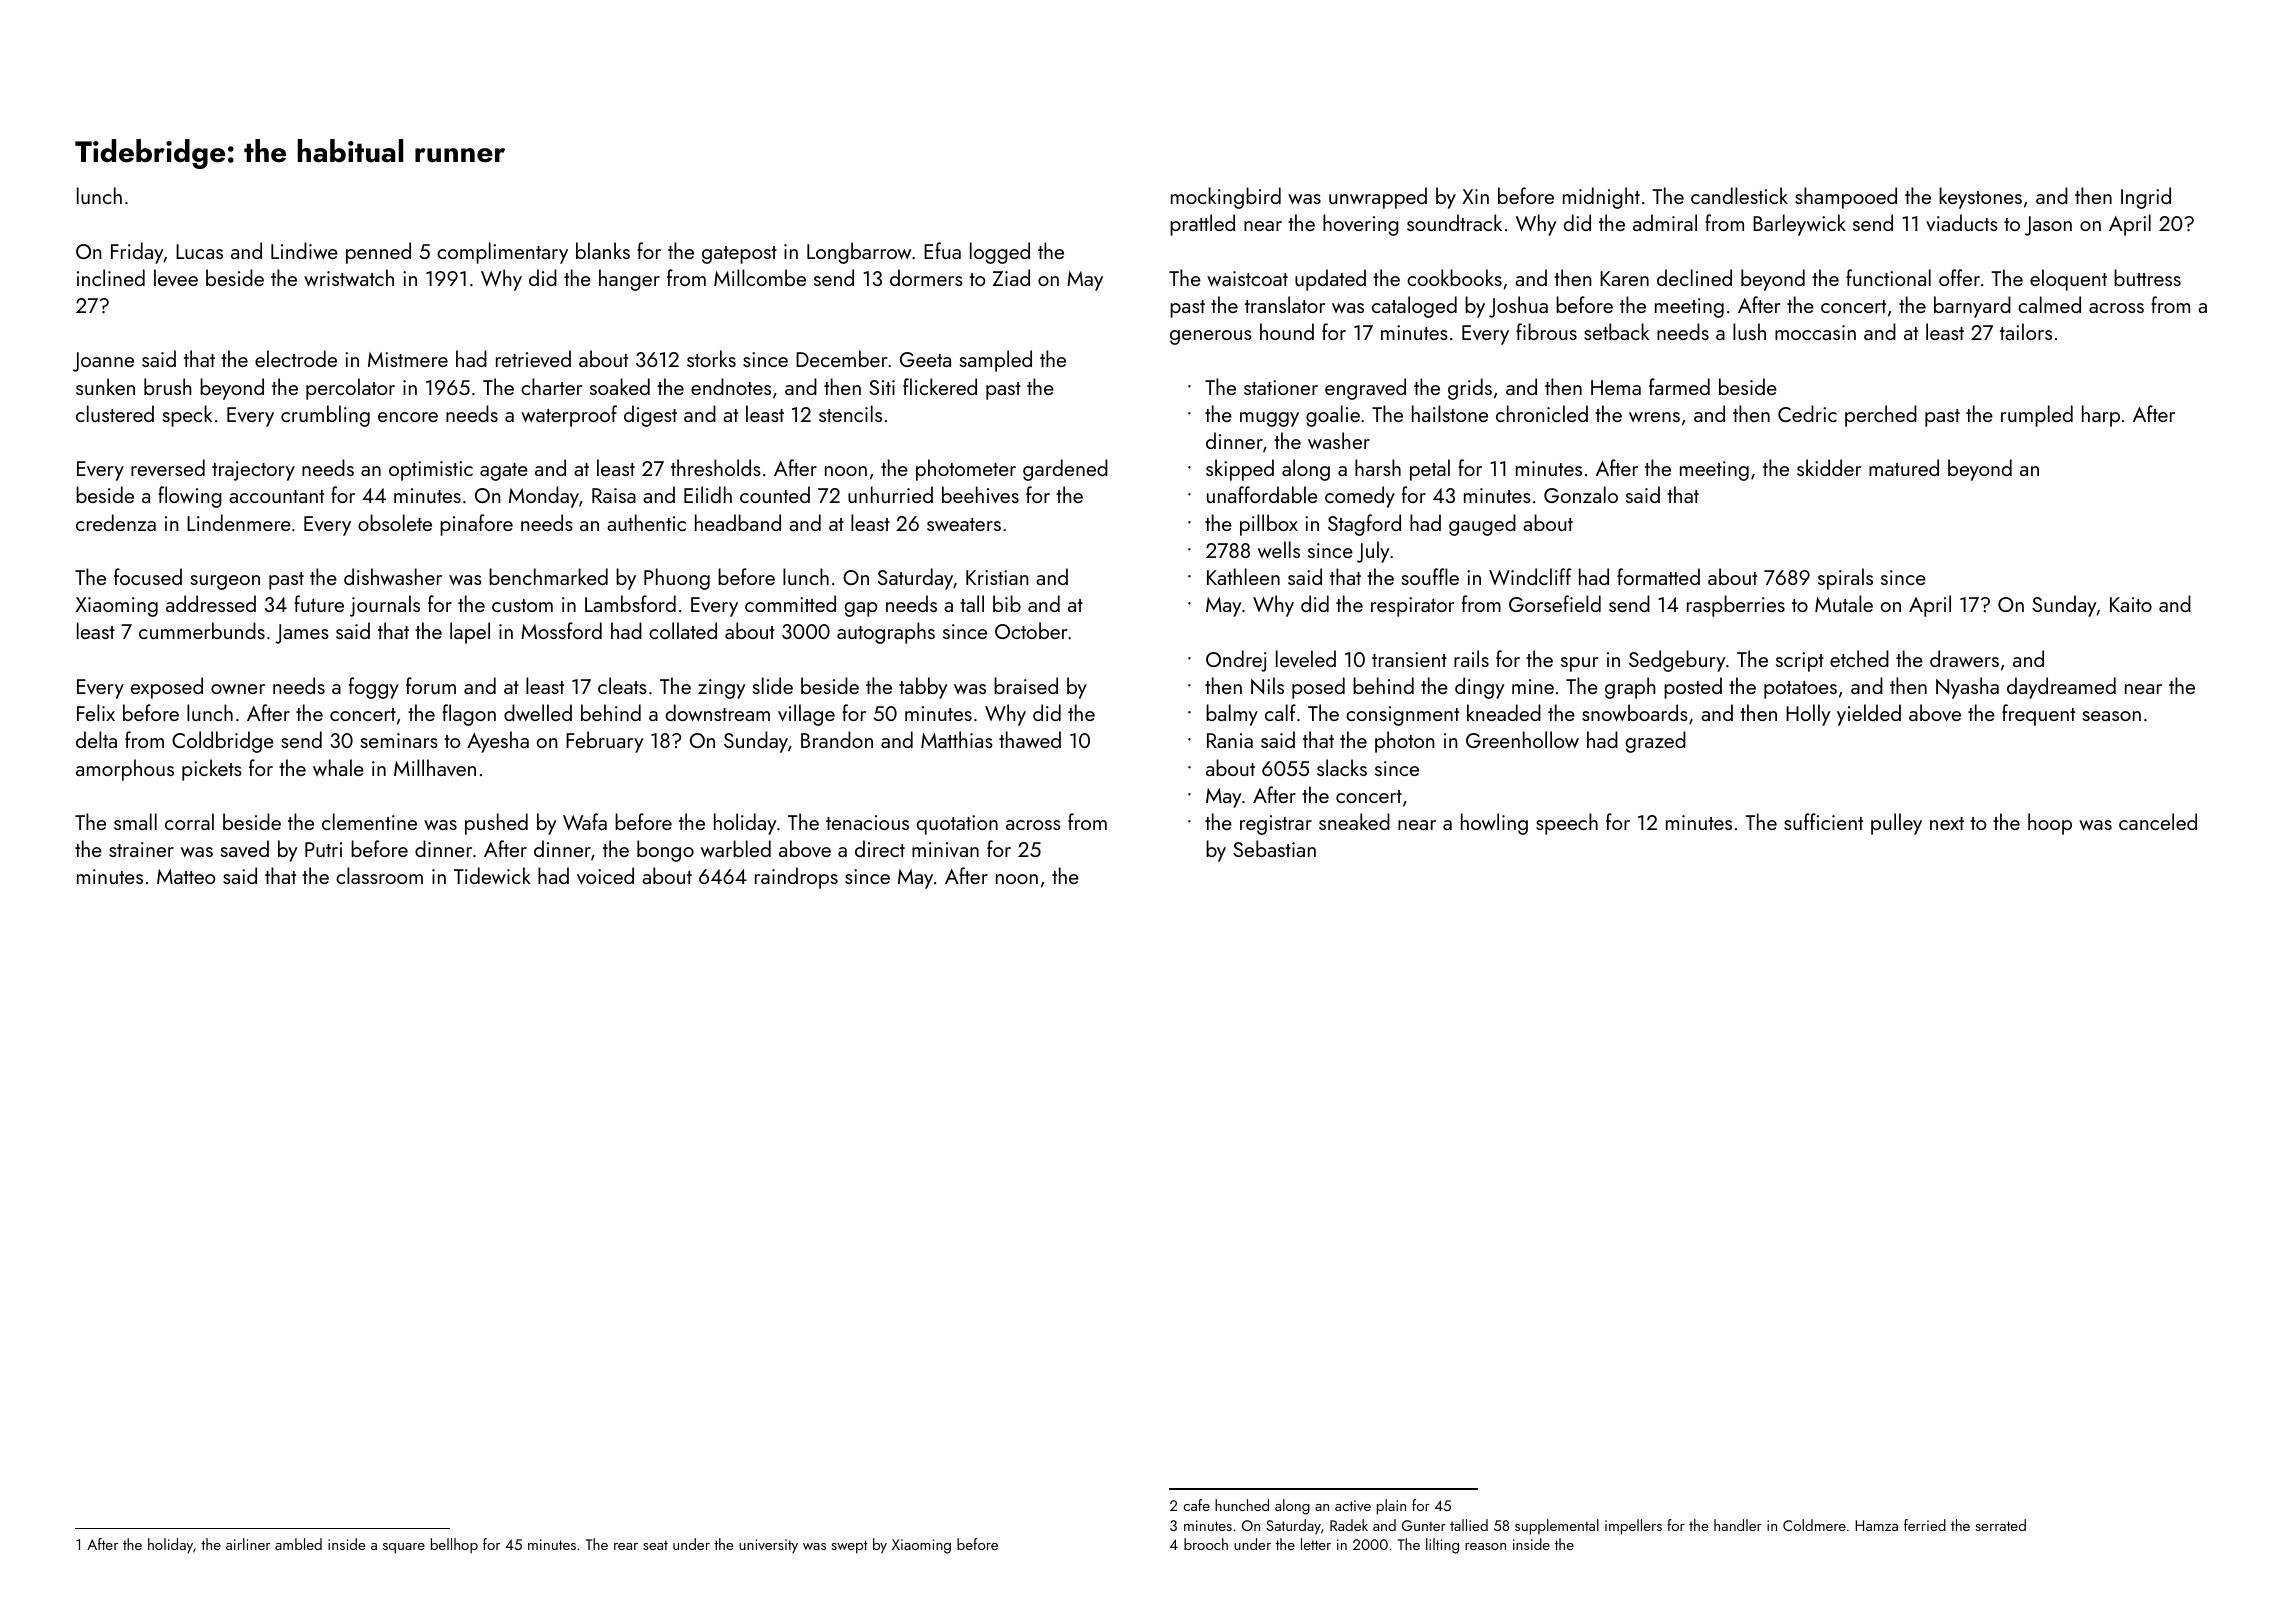 This screenshot has width=2292, height=1620. What do you see at coordinates (1274, 848) in the screenshot?
I see `Sebastian` at bounding box center [1274, 848].
